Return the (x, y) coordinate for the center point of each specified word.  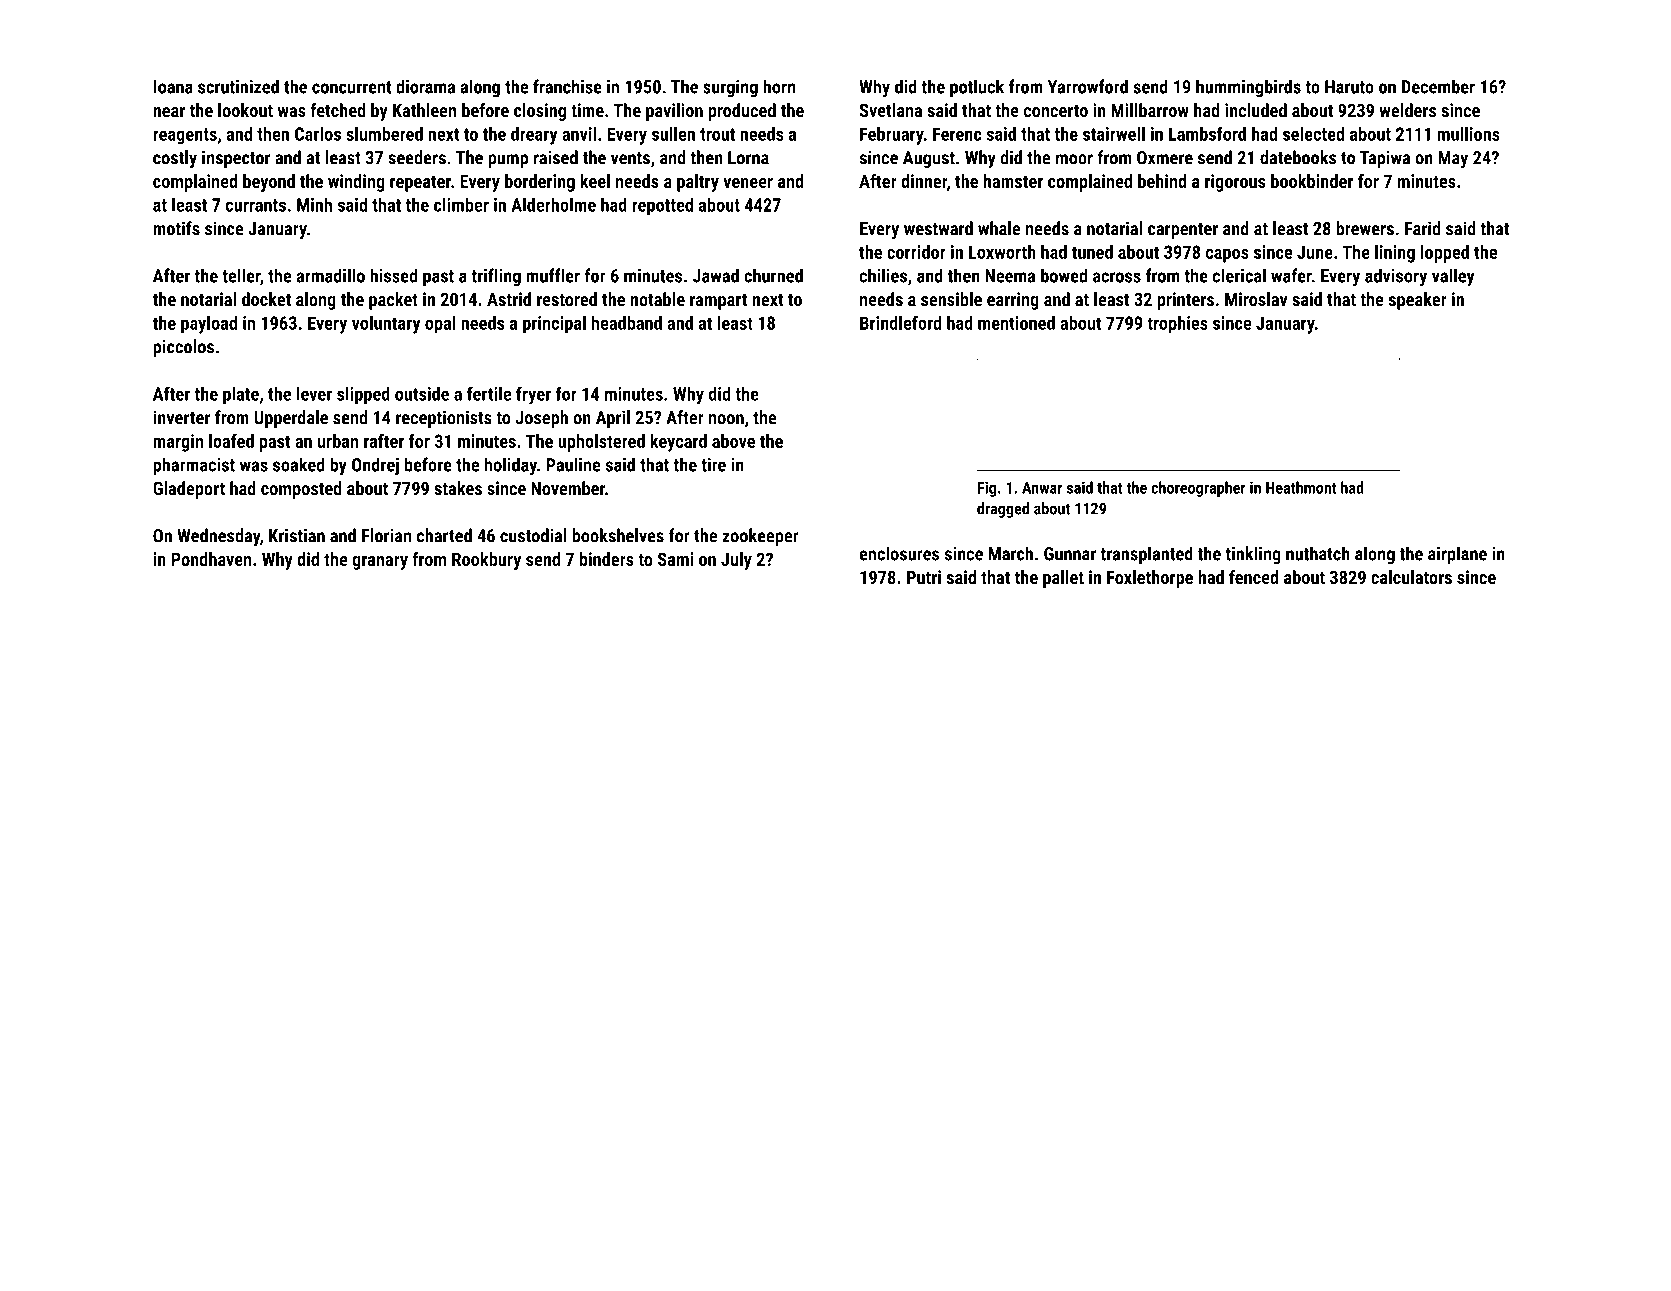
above (733, 441)
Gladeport (189, 490)
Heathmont (1301, 487)
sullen (673, 133)
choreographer (1198, 489)
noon (726, 419)
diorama (425, 86)
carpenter (1183, 231)
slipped (363, 395)
